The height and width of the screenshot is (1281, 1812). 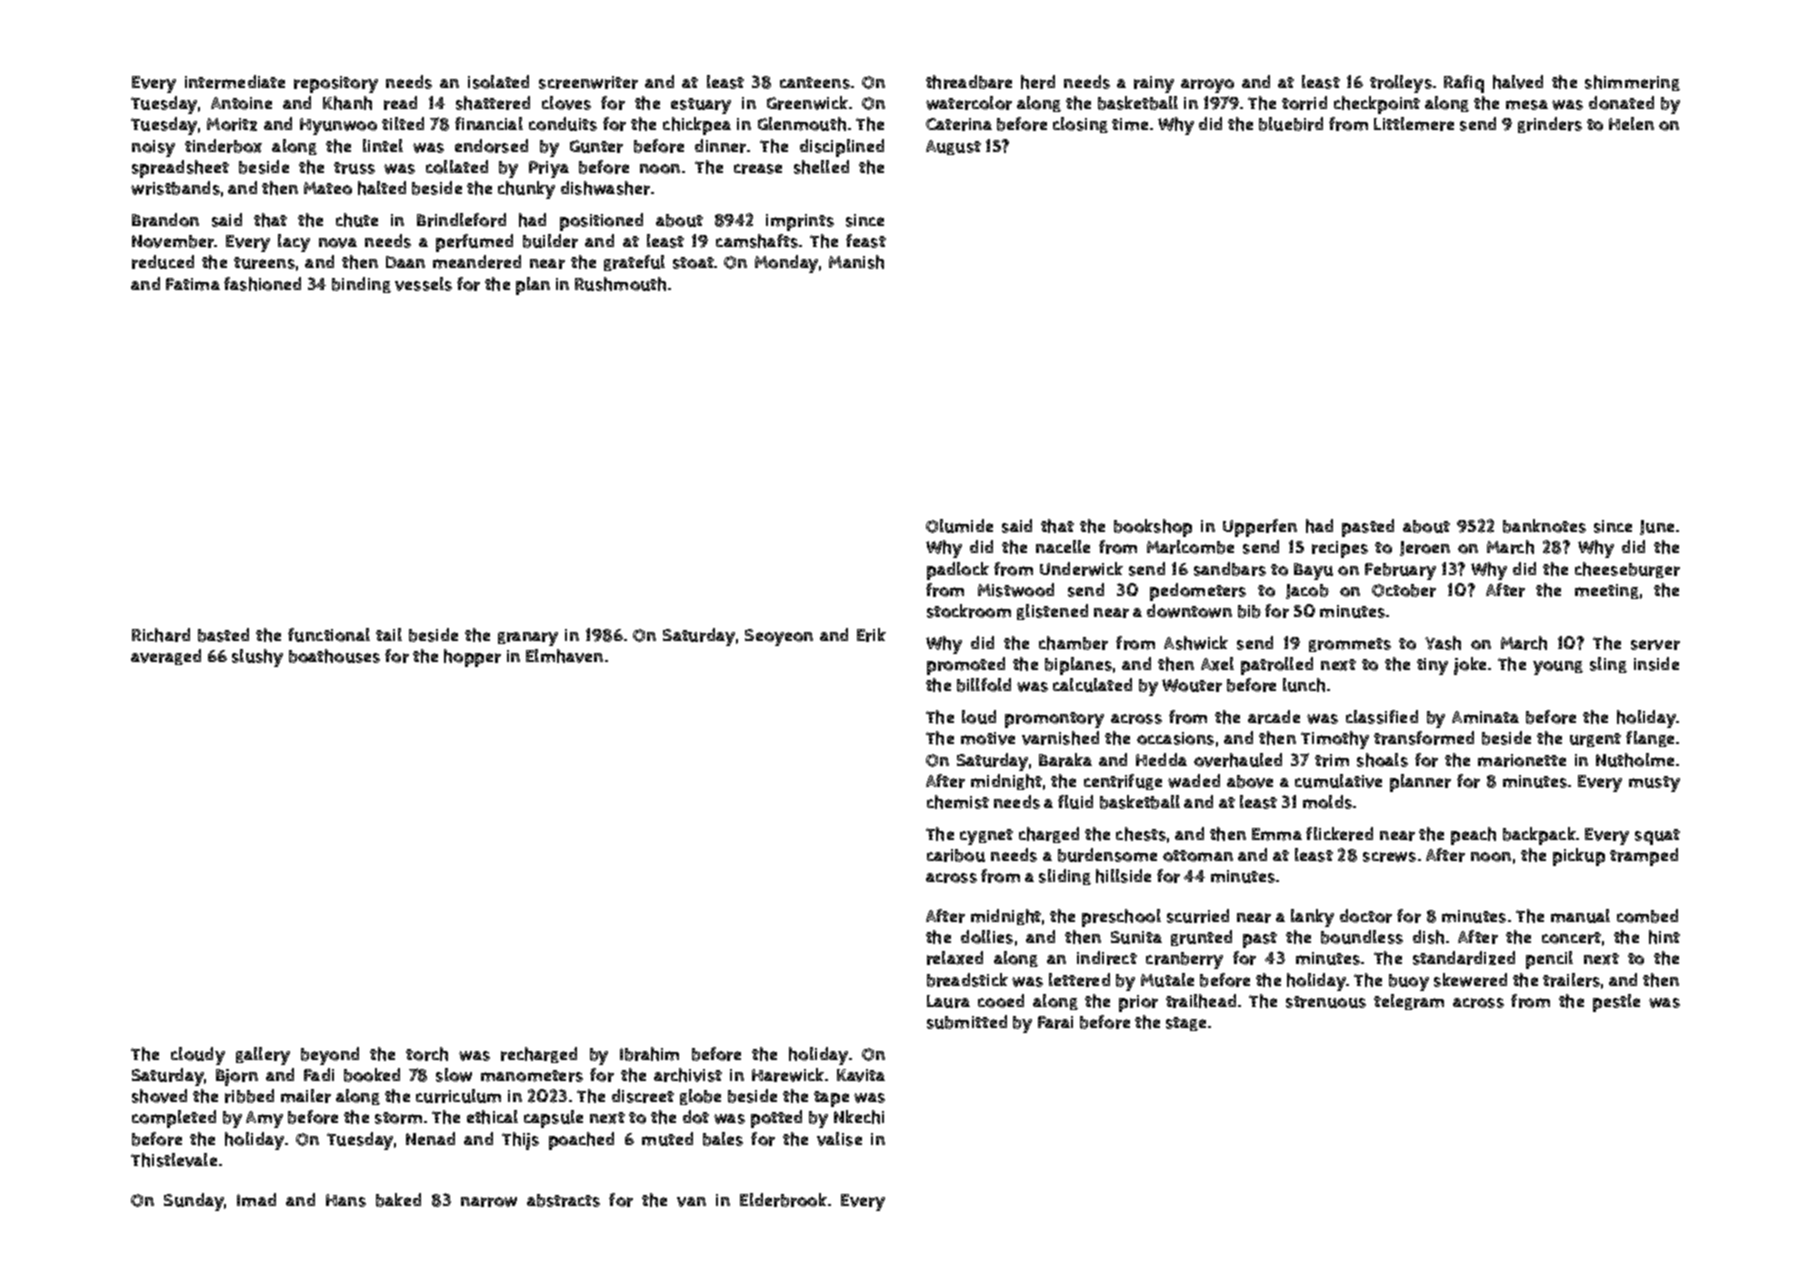 What do you see at coordinates (1107, 958) in the screenshot?
I see `indirect` at bounding box center [1107, 958].
